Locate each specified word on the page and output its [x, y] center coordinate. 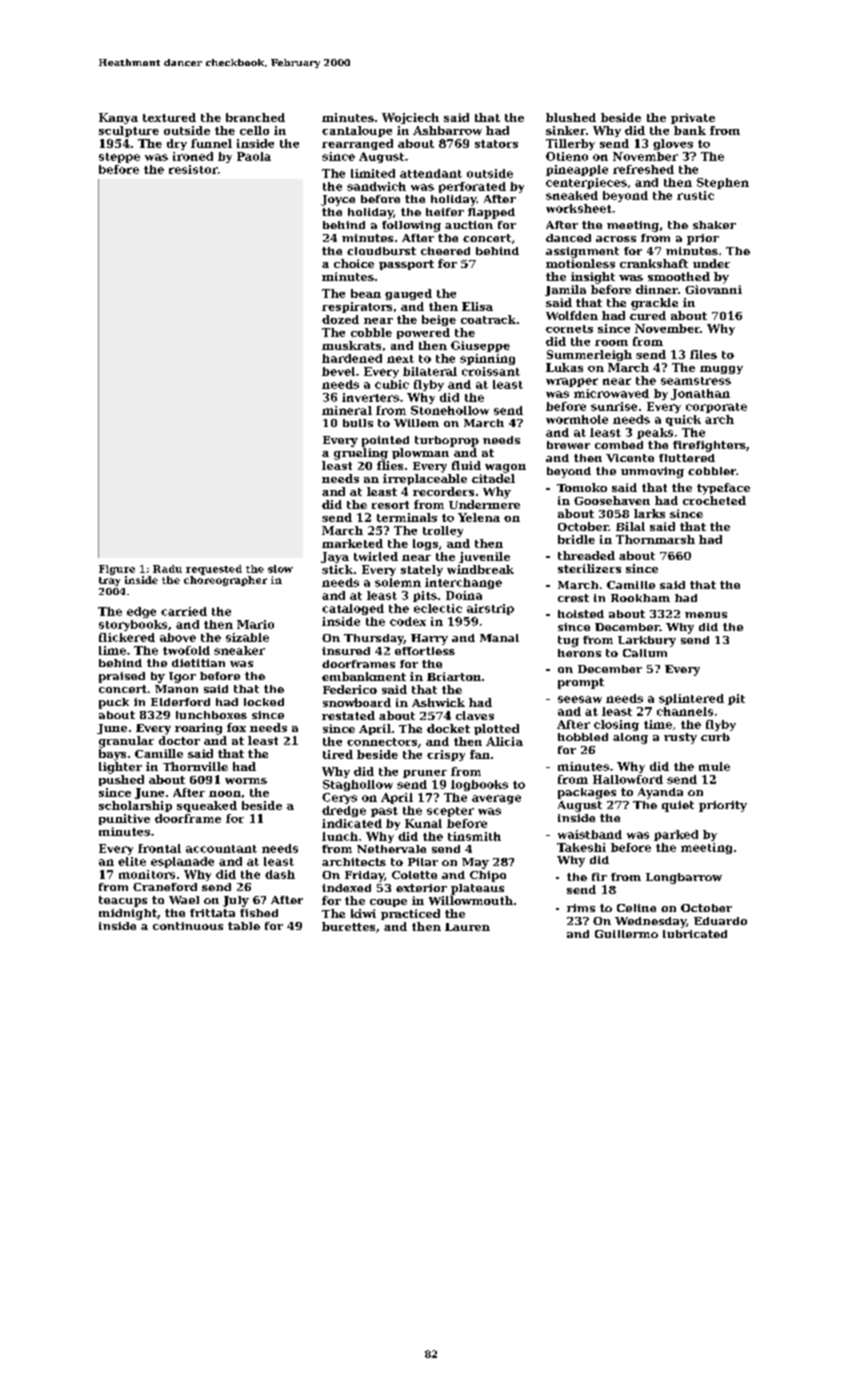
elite [132, 861]
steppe [119, 158]
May [475, 863]
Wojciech [410, 118]
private [693, 118]
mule [714, 766]
